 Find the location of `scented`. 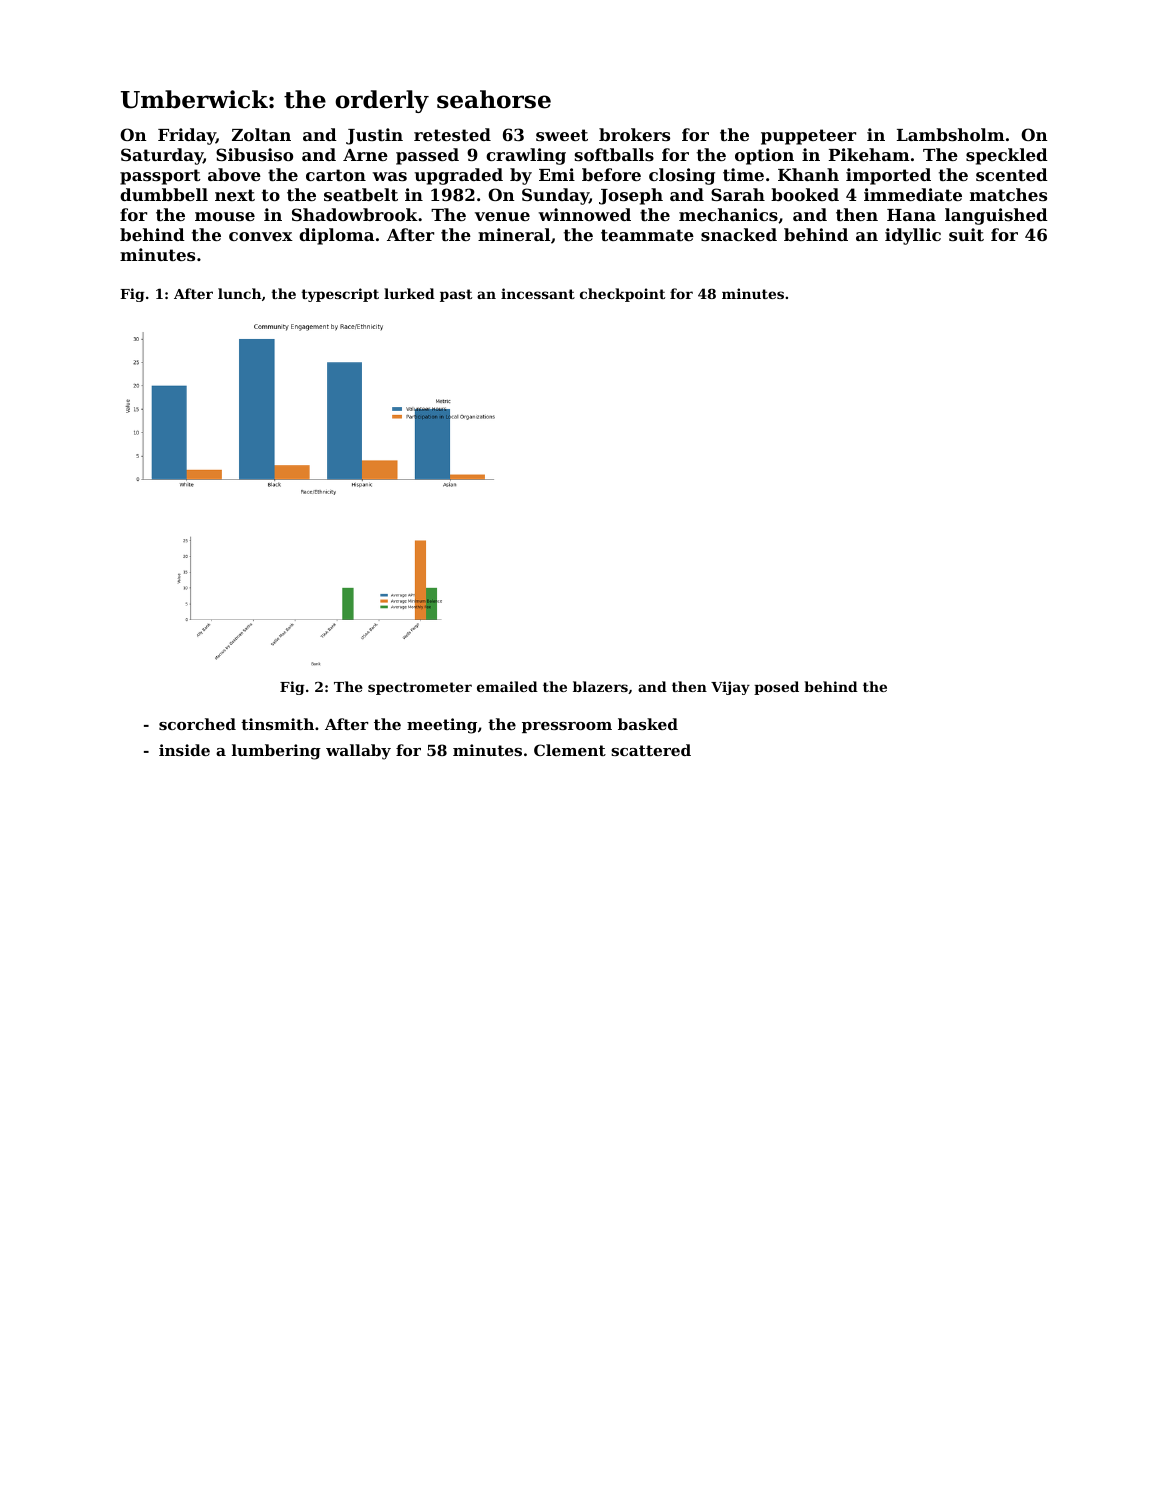

scented is located at coordinates (1012, 174).
